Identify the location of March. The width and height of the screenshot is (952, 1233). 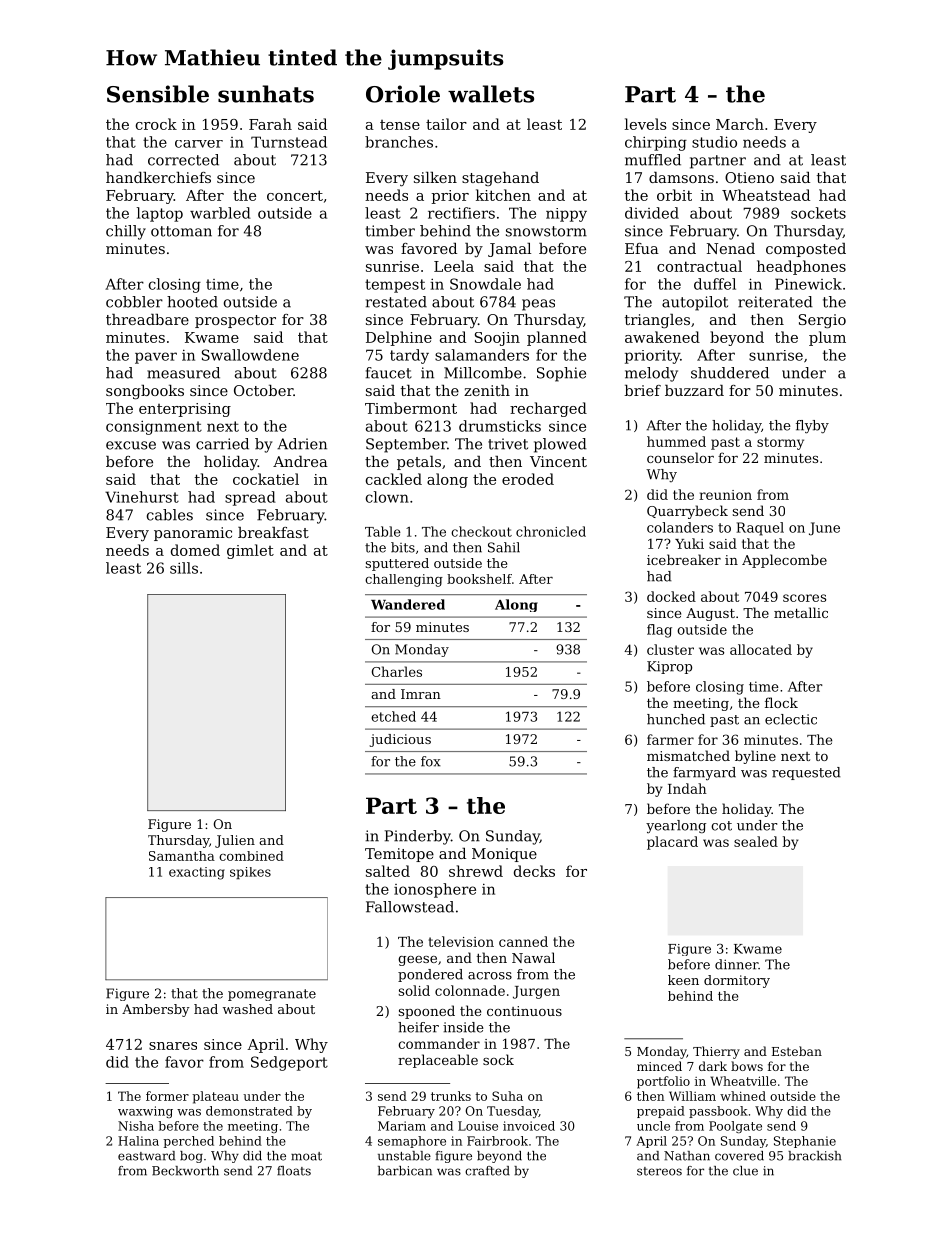
(740, 124).
